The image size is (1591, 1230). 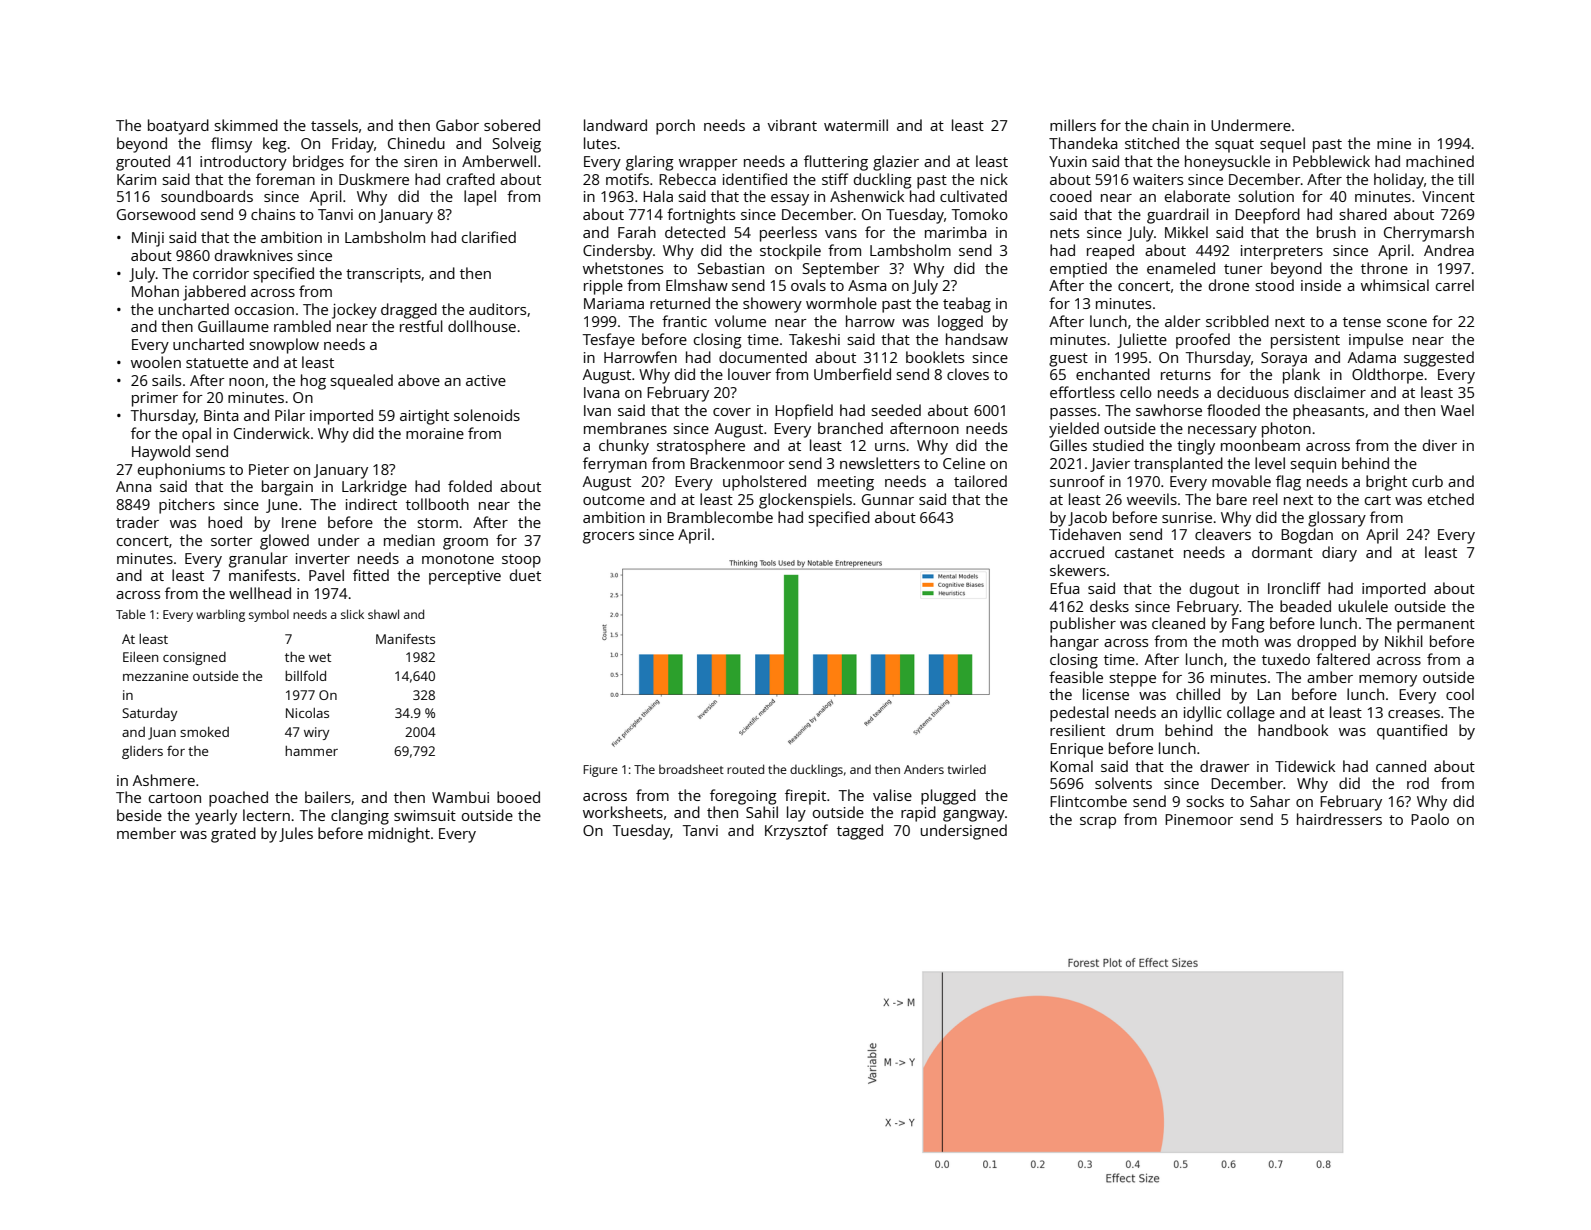 What do you see at coordinates (1064, 588) in the screenshot?
I see `Efua` at bounding box center [1064, 588].
